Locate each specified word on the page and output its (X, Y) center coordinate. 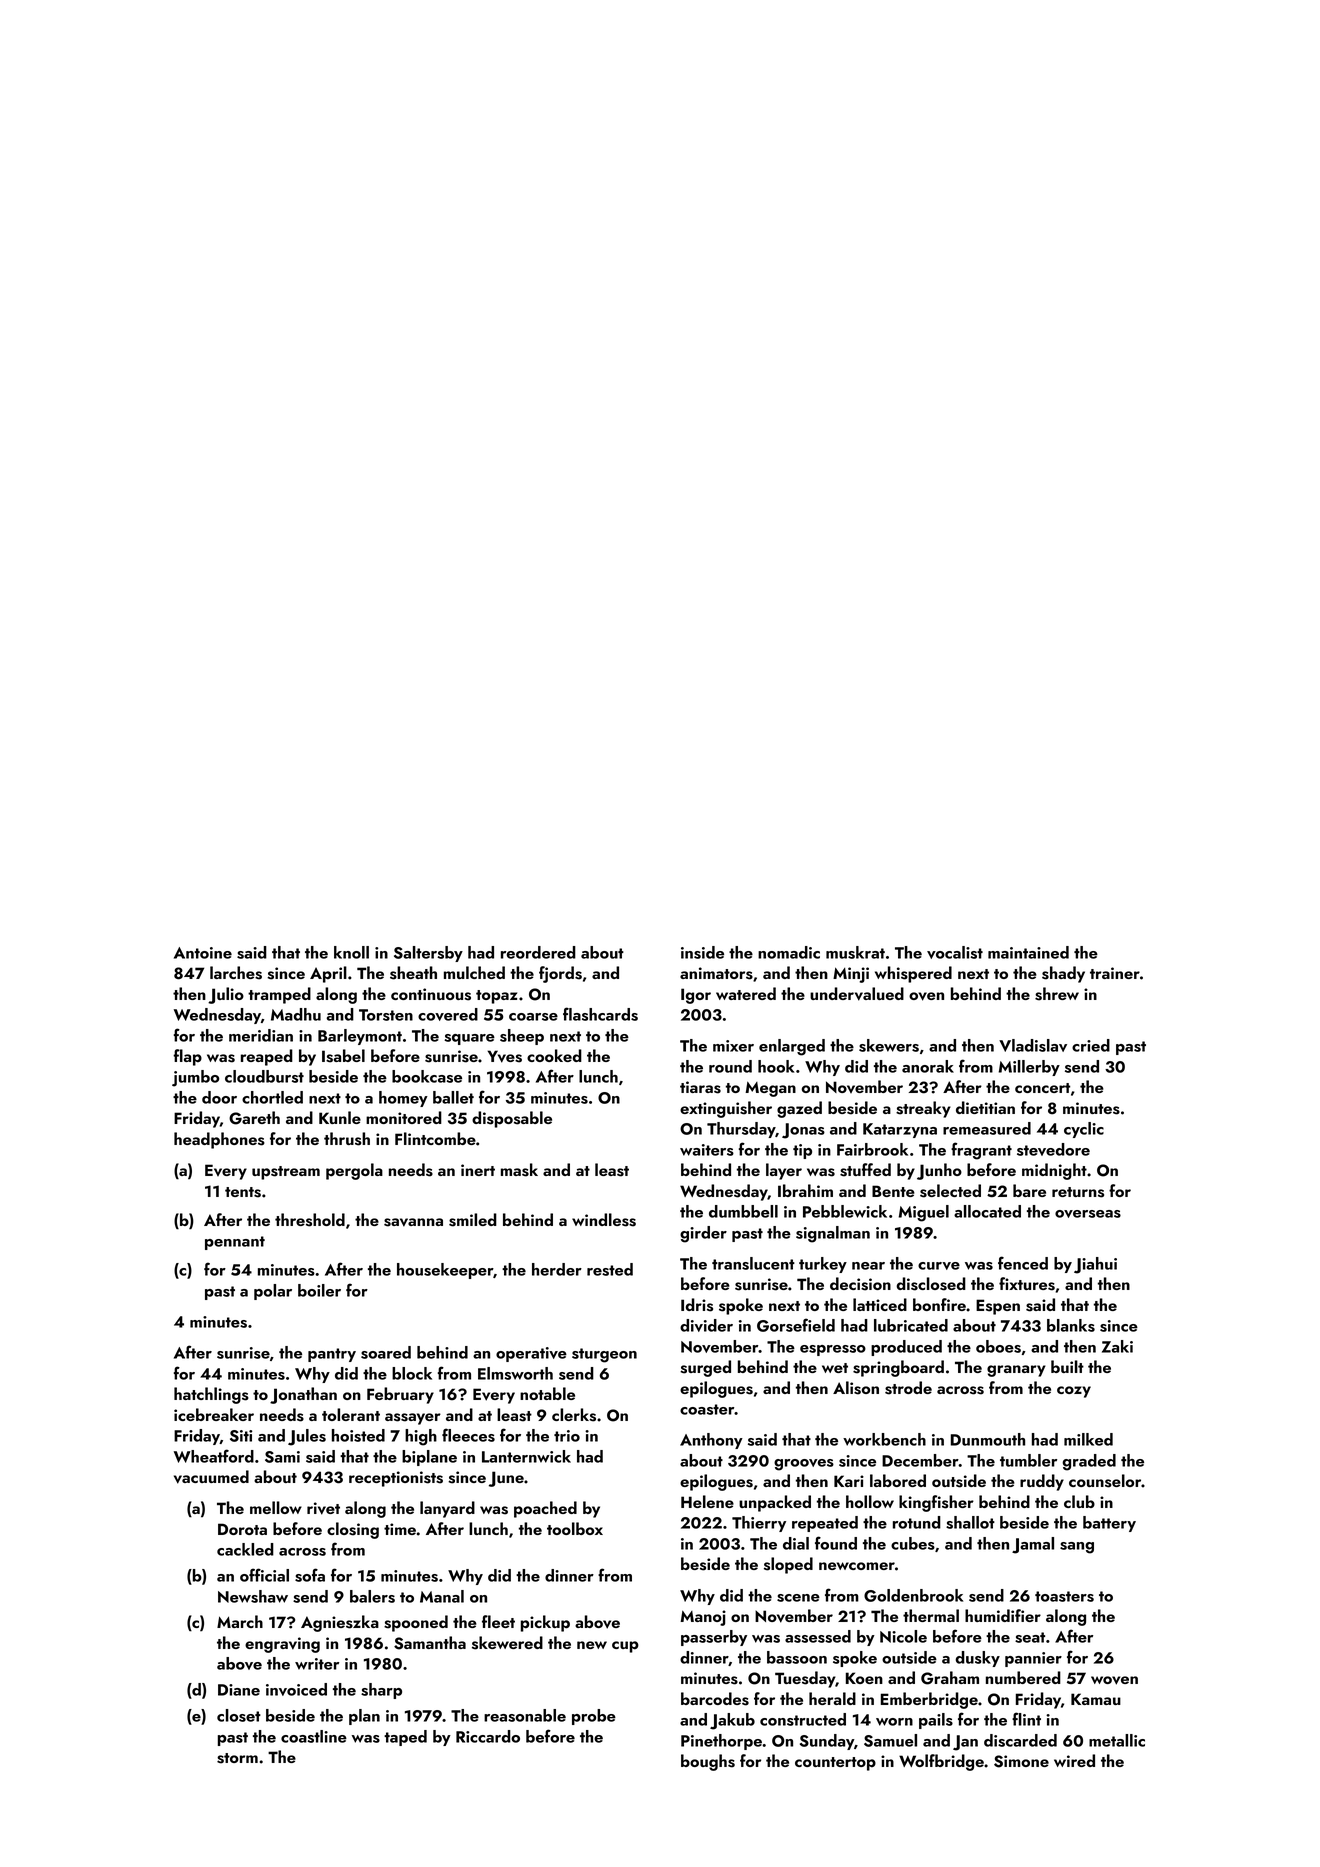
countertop (835, 1764)
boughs (708, 1762)
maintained (1028, 952)
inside (702, 952)
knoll (351, 952)
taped (405, 1738)
